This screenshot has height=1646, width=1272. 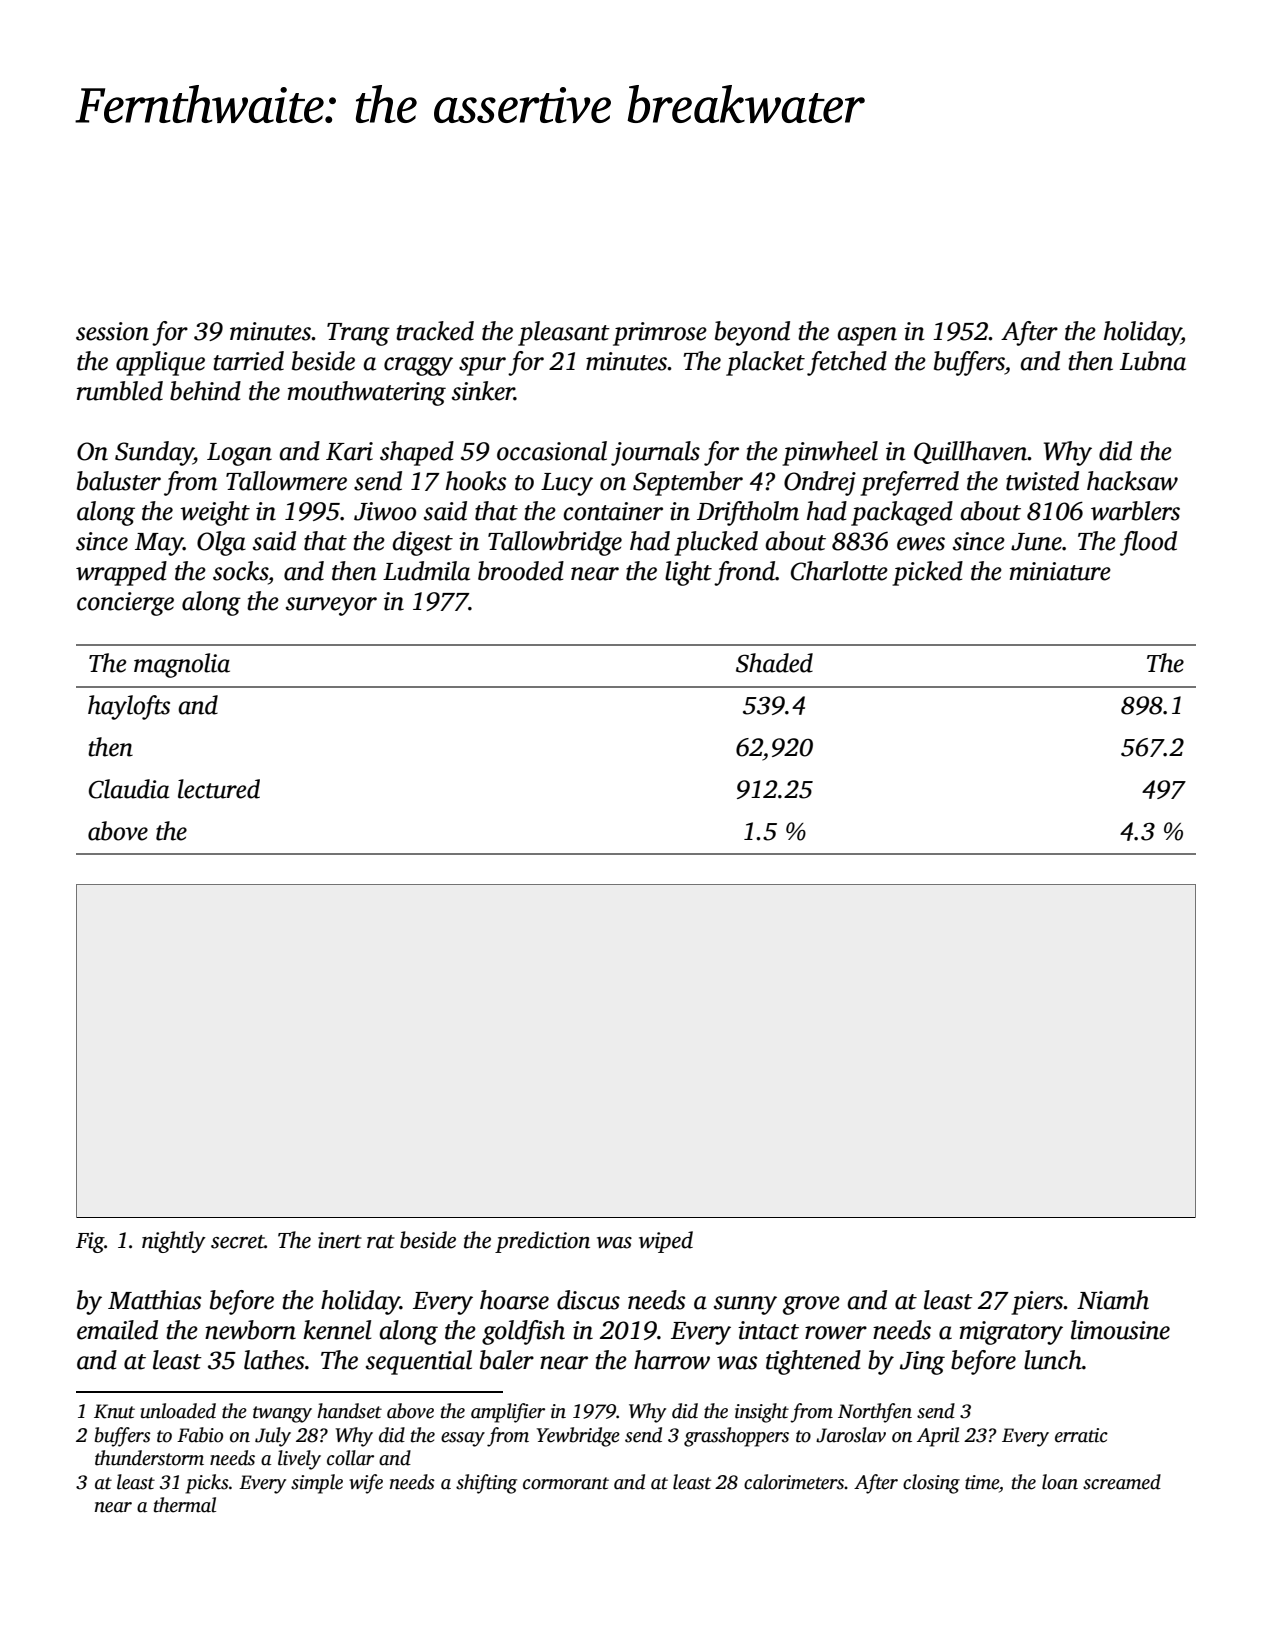 I want to click on aspen, so click(x=867, y=336).
